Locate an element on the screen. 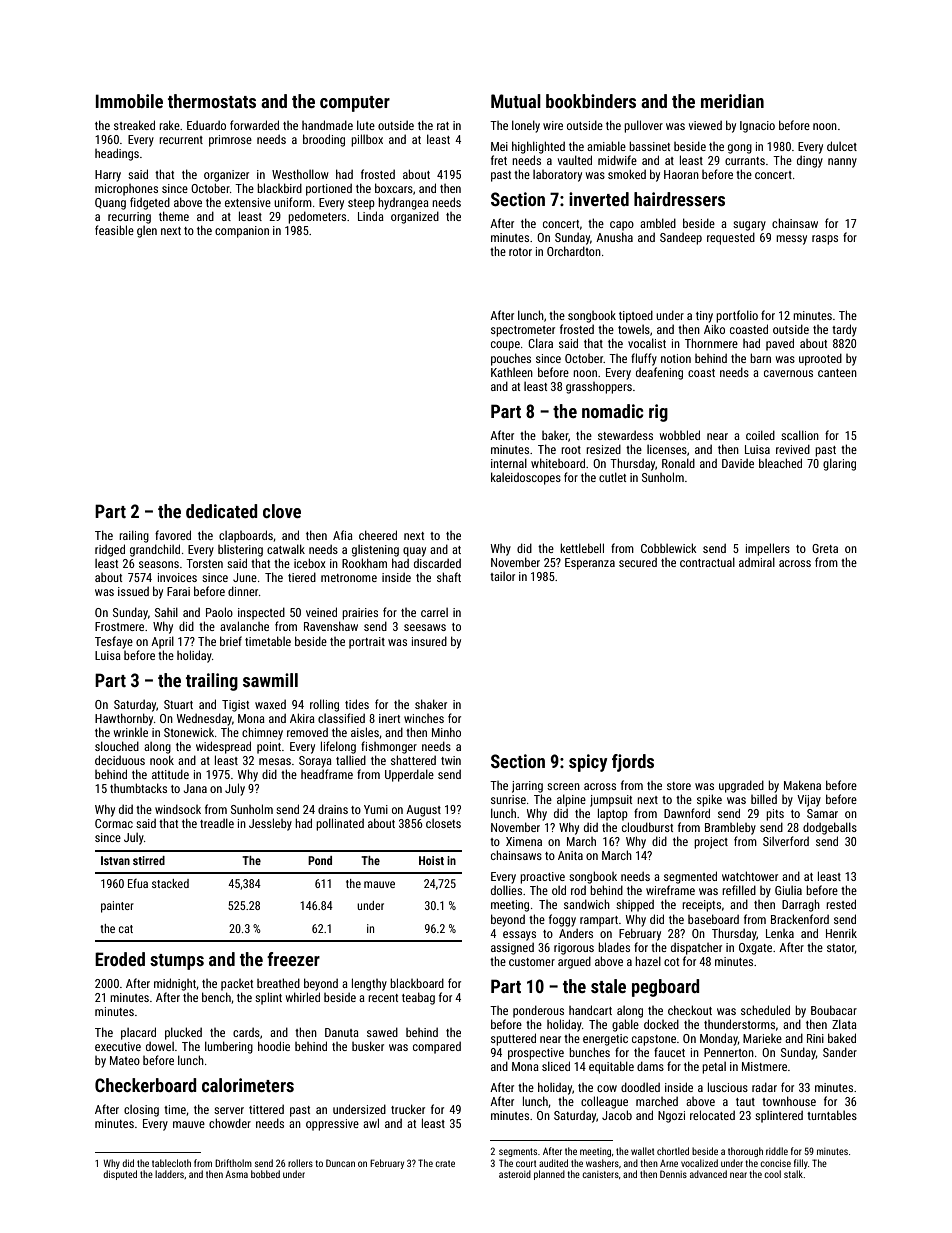 The height and width of the screenshot is (1233, 952). dedicated is located at coordinates (222, 511).
